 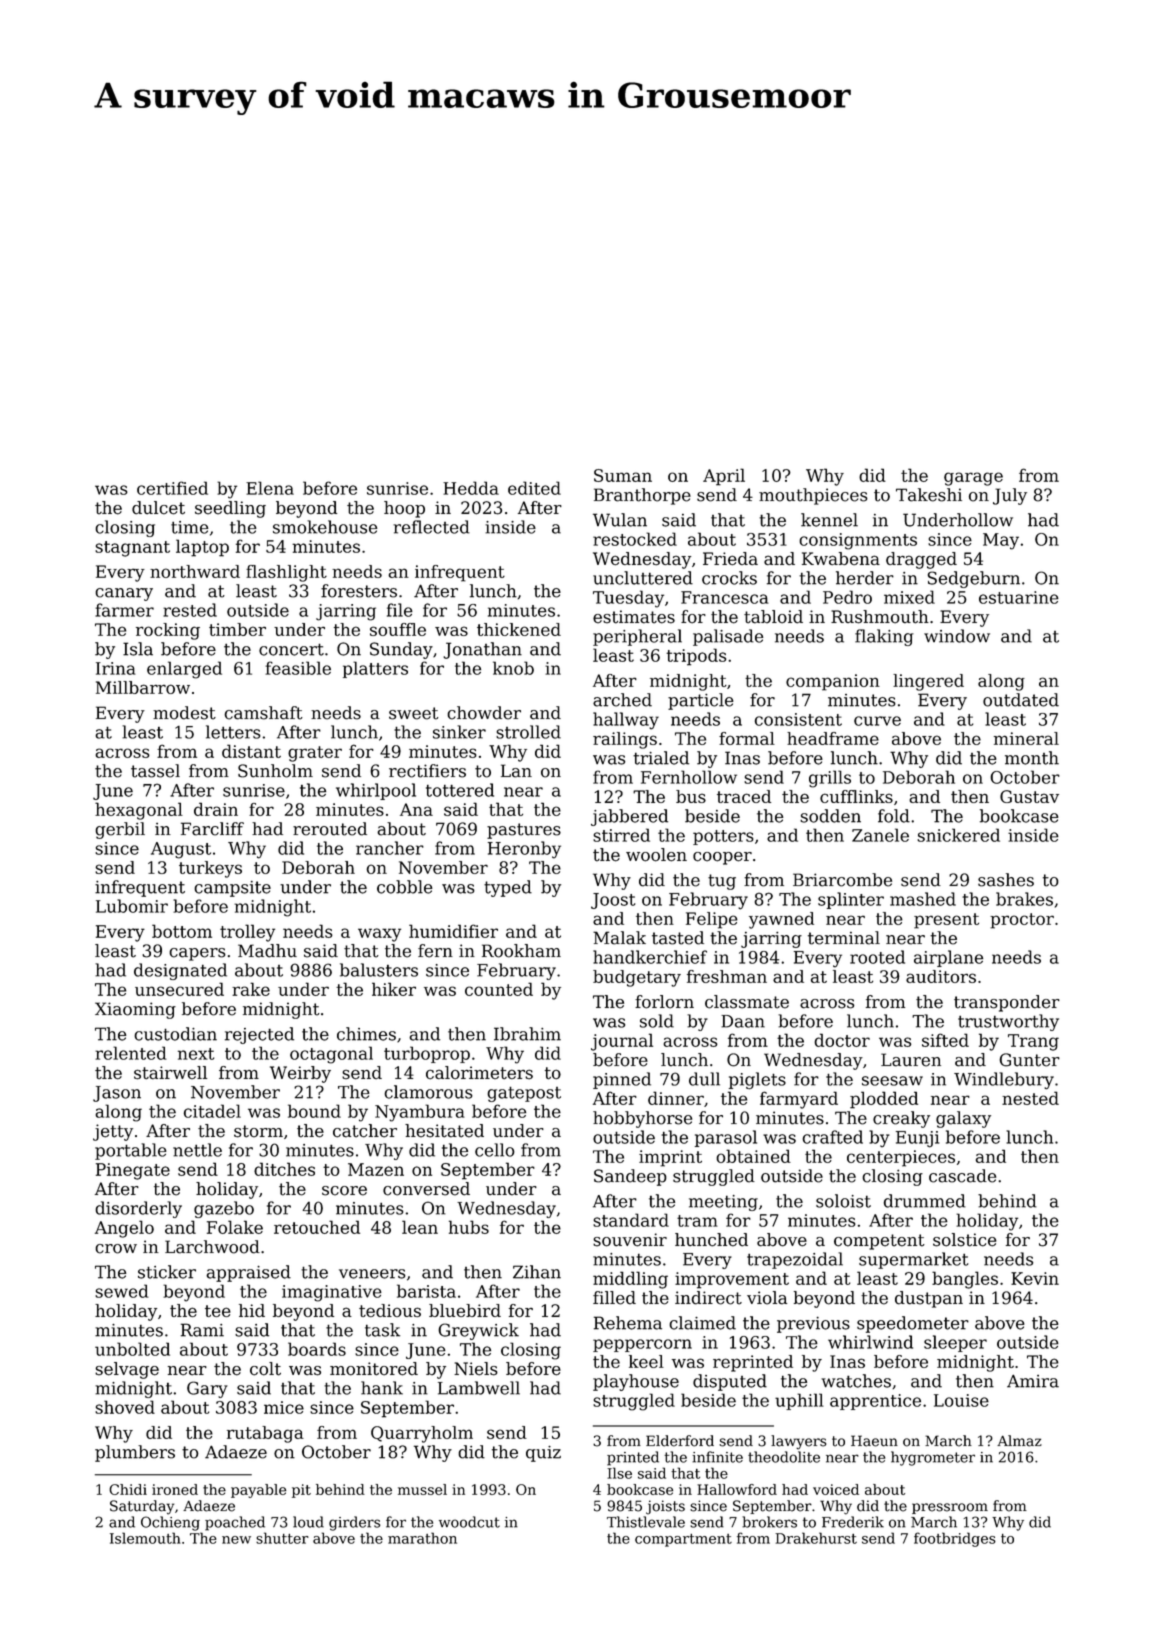 I want to click on Elena, so click(x=270, y=488).
